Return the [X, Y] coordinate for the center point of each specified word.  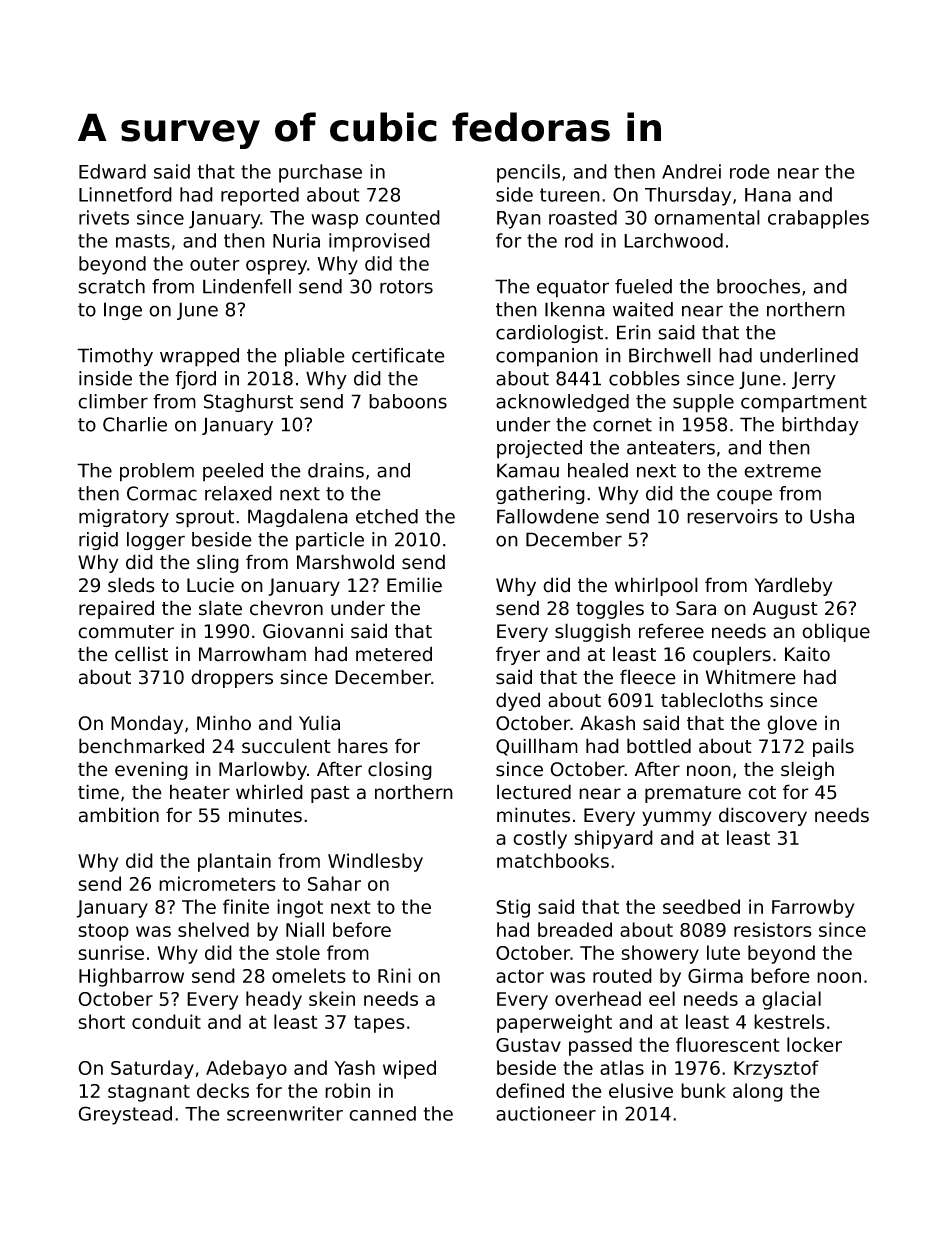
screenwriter [285, 1113]
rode [750, 171]
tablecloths [712, 700]
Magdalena [298, 518]
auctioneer [546, 1113]
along [758, 1092]
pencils [528, 173]
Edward [112, 171]
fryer [518, 655]
